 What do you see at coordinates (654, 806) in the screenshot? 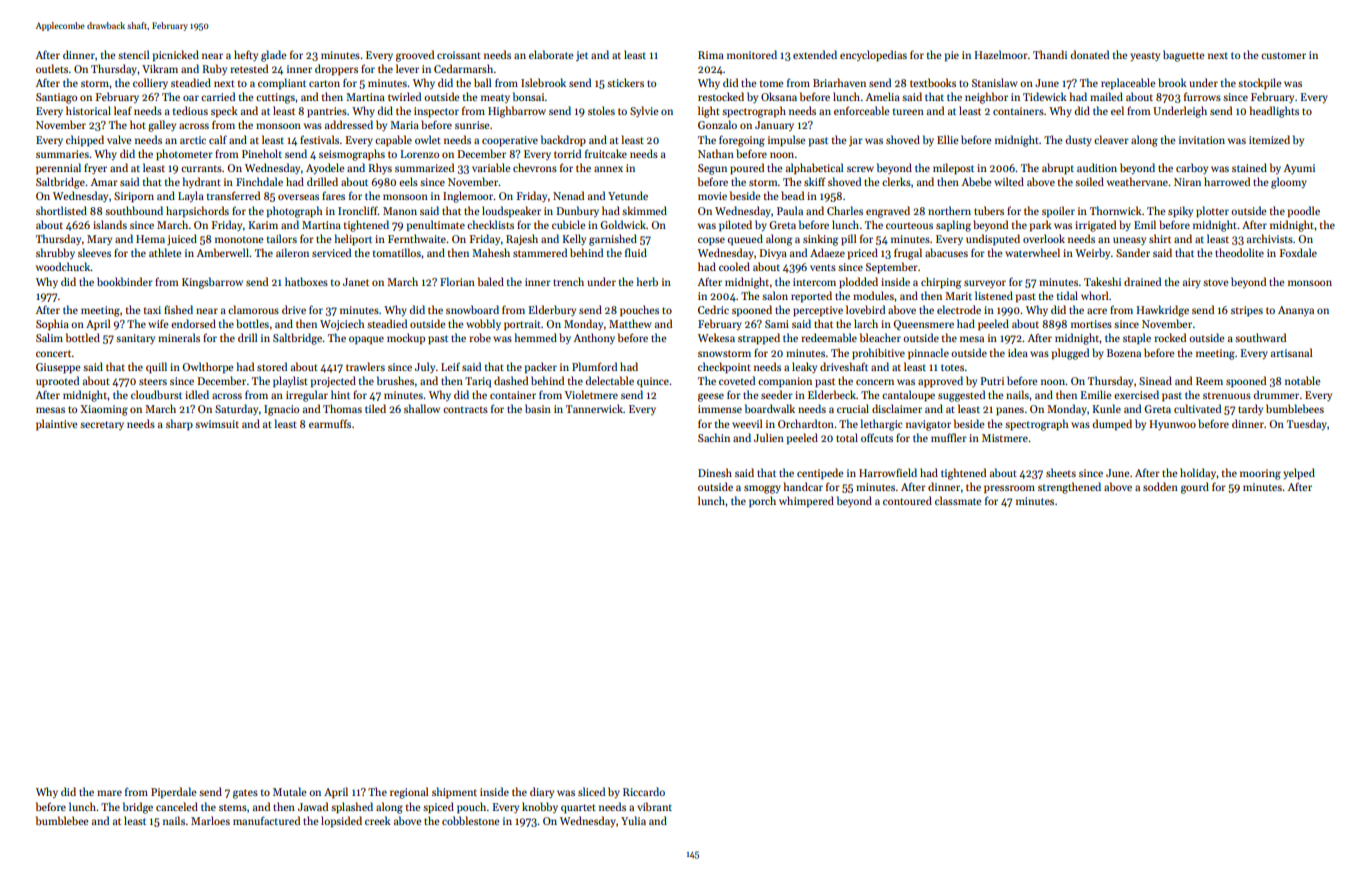
I see `vibrant` at bounding box center [654, 806].
